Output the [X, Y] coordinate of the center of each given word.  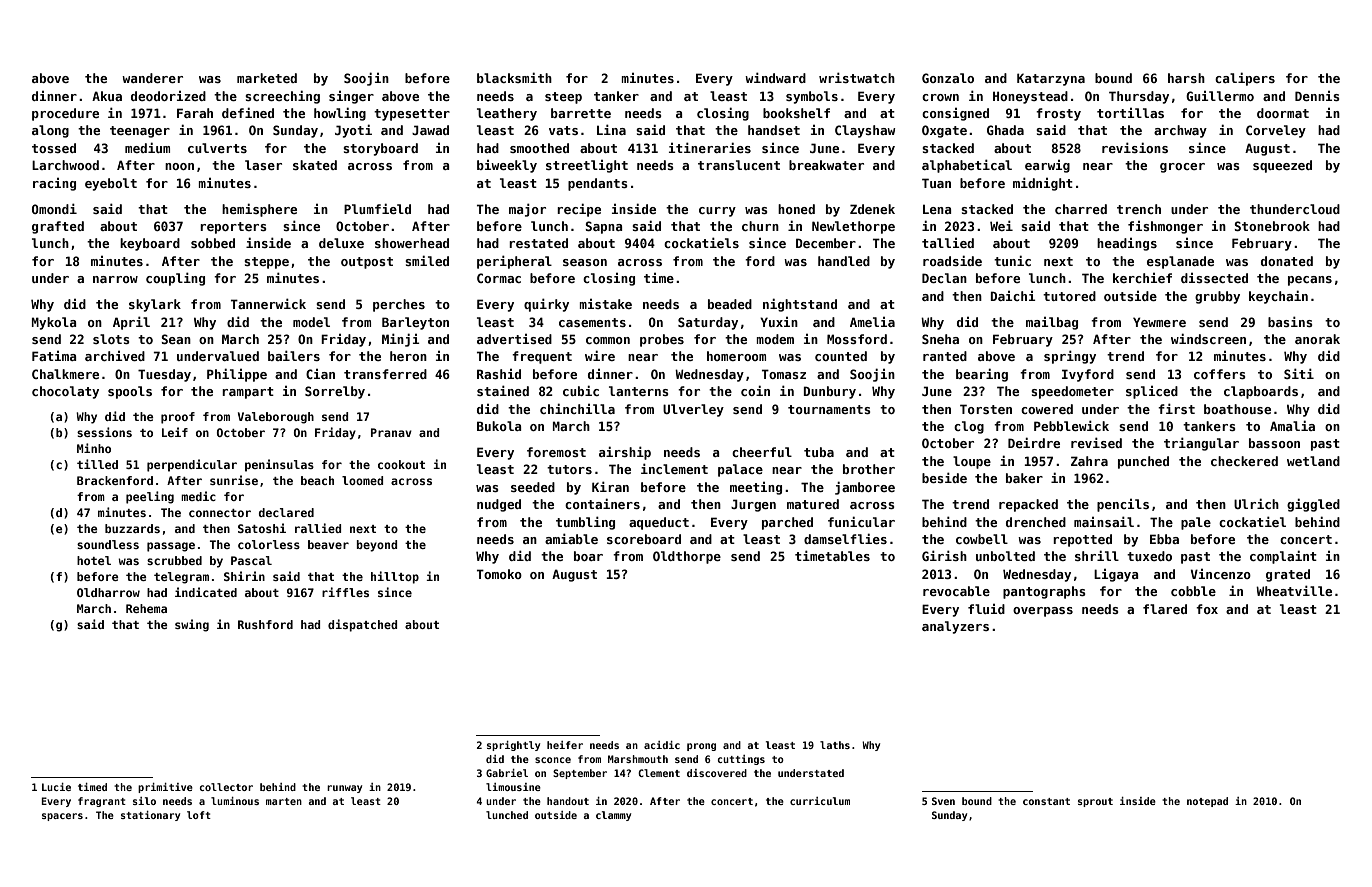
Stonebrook [1272, 226]
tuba [819, 452]
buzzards [132, 528]
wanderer [152, 78]
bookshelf [796, 113]
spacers [62, 817]
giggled [1313, 505]
